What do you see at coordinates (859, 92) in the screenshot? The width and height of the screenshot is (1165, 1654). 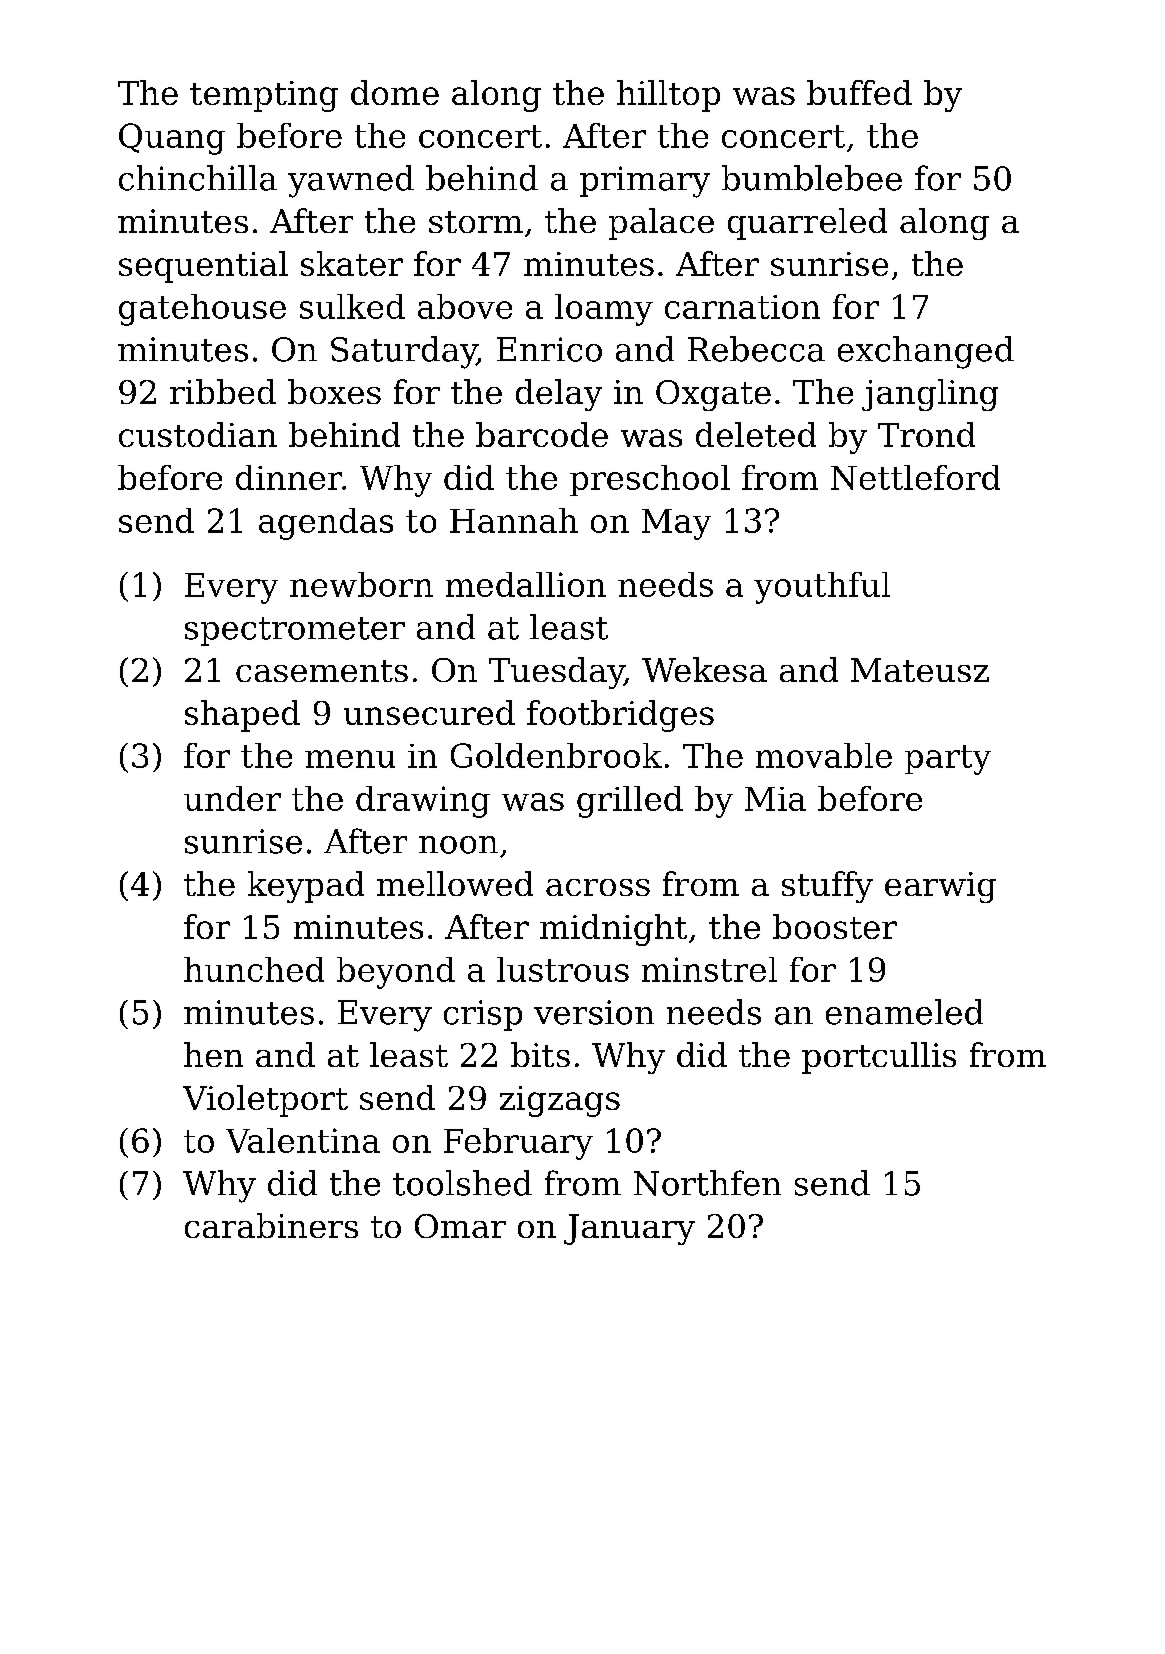 I see `buffed` at bounding box center [859, 92].
